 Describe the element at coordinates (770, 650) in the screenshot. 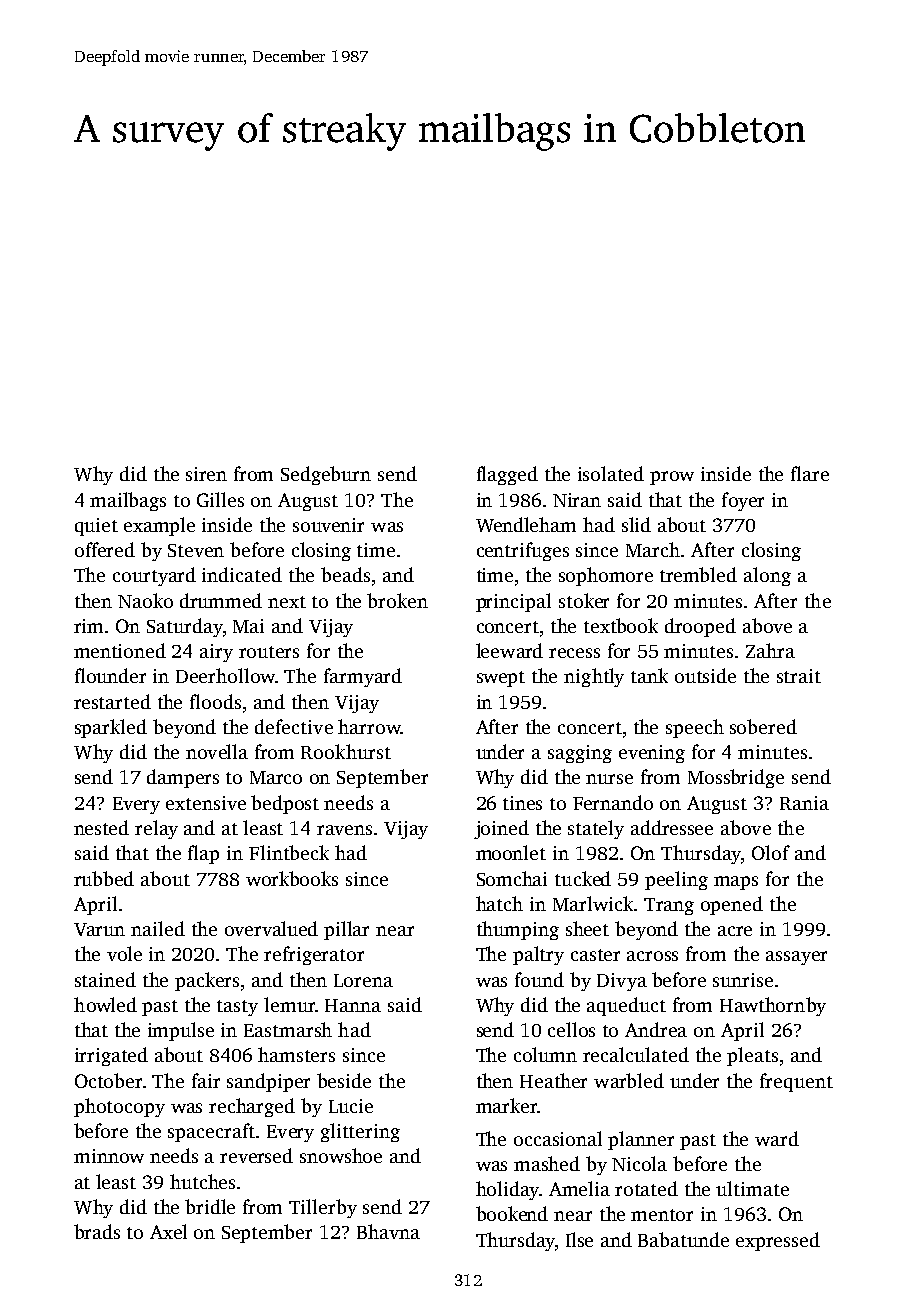

I see `Zahra` at that location.
